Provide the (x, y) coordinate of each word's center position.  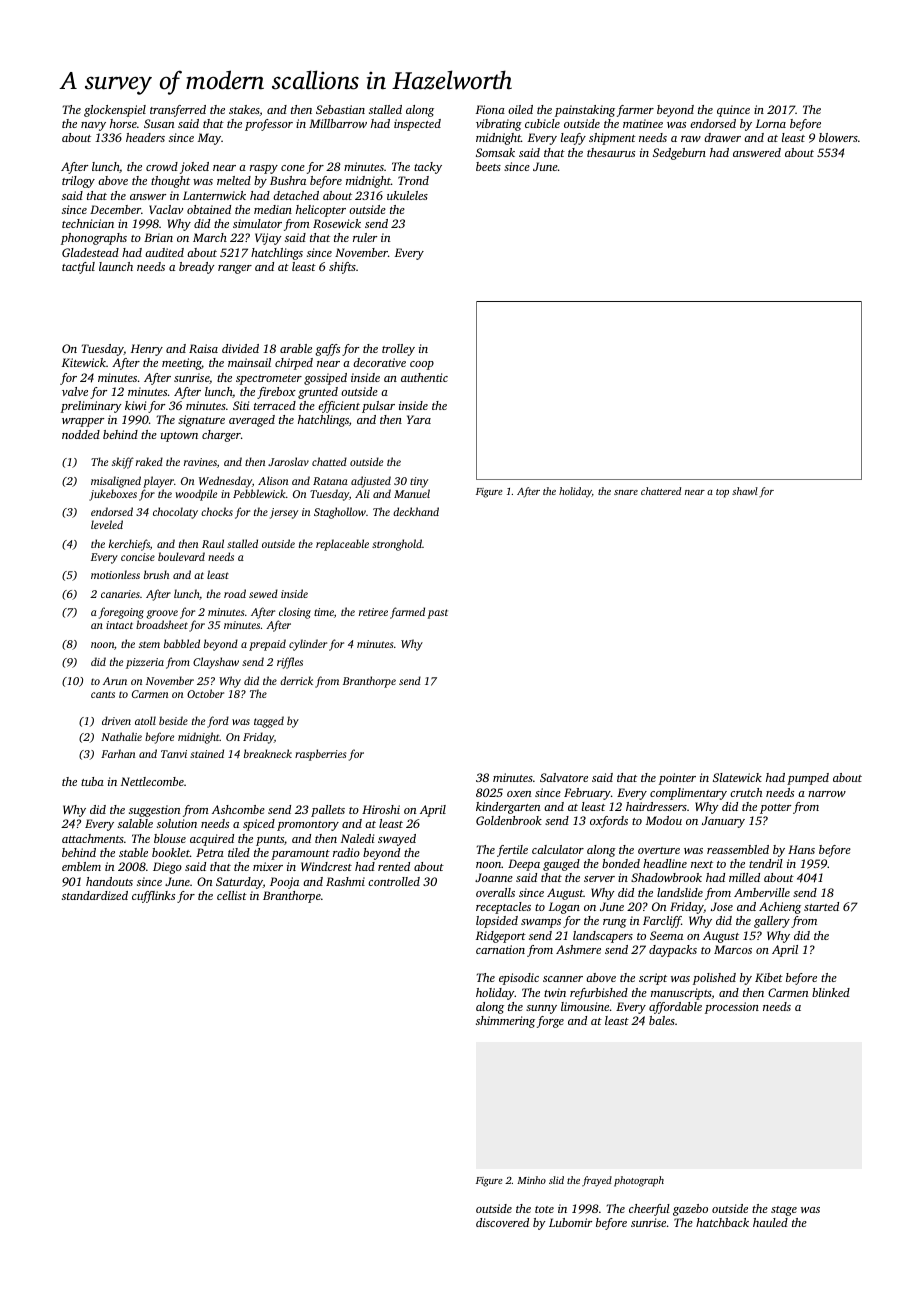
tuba (92, 781)
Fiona (490, 109)
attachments (93, 838)
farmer (635, 111)
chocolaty (175, 513)
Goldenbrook (509, 820)
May (209, 139)
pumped (808, 779)
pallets (328, 811)
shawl (745, 491)
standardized (95, 895)
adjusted (371, 482)
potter (775, 809)
